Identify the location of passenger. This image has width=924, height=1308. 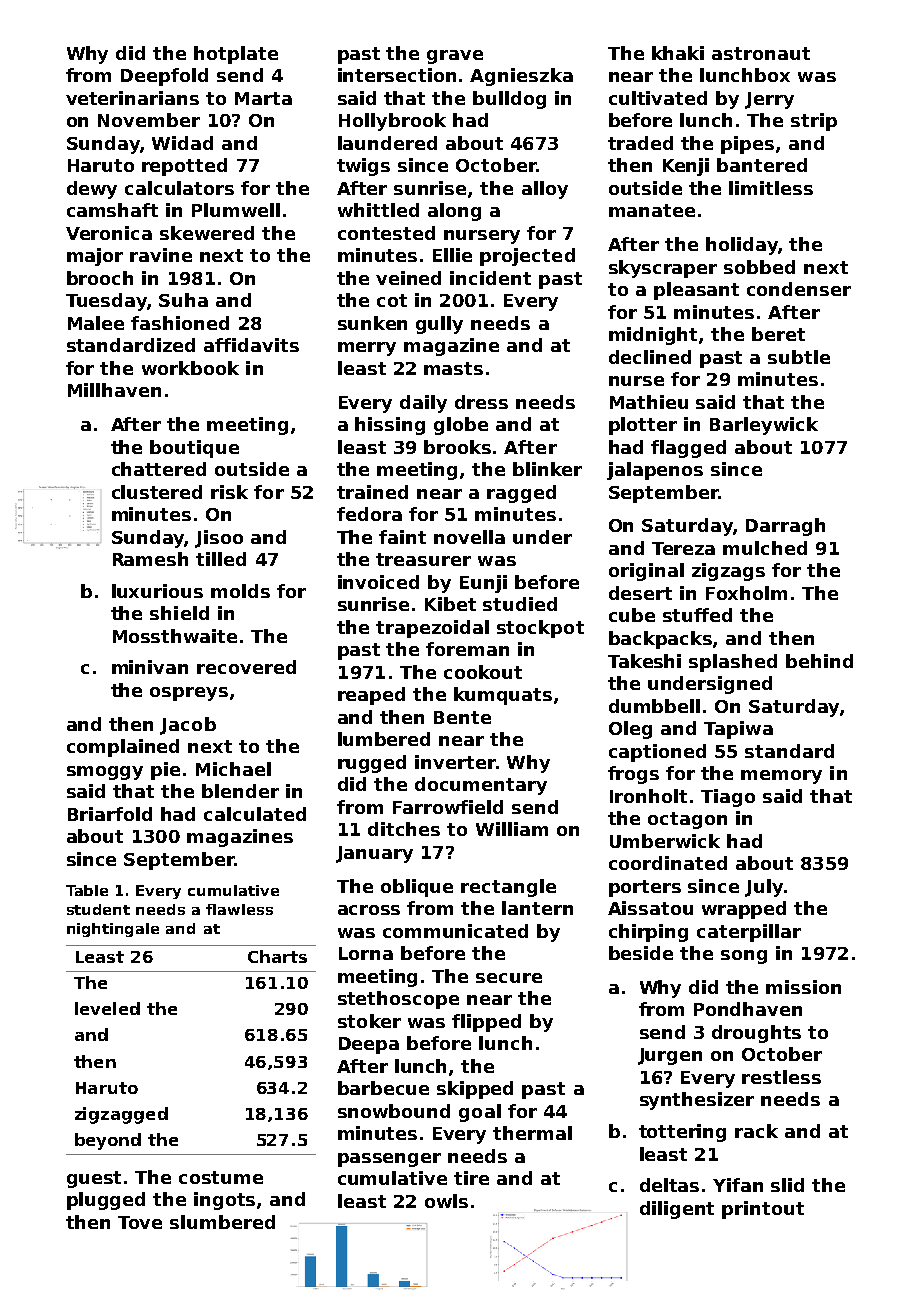
(389, 1160).
